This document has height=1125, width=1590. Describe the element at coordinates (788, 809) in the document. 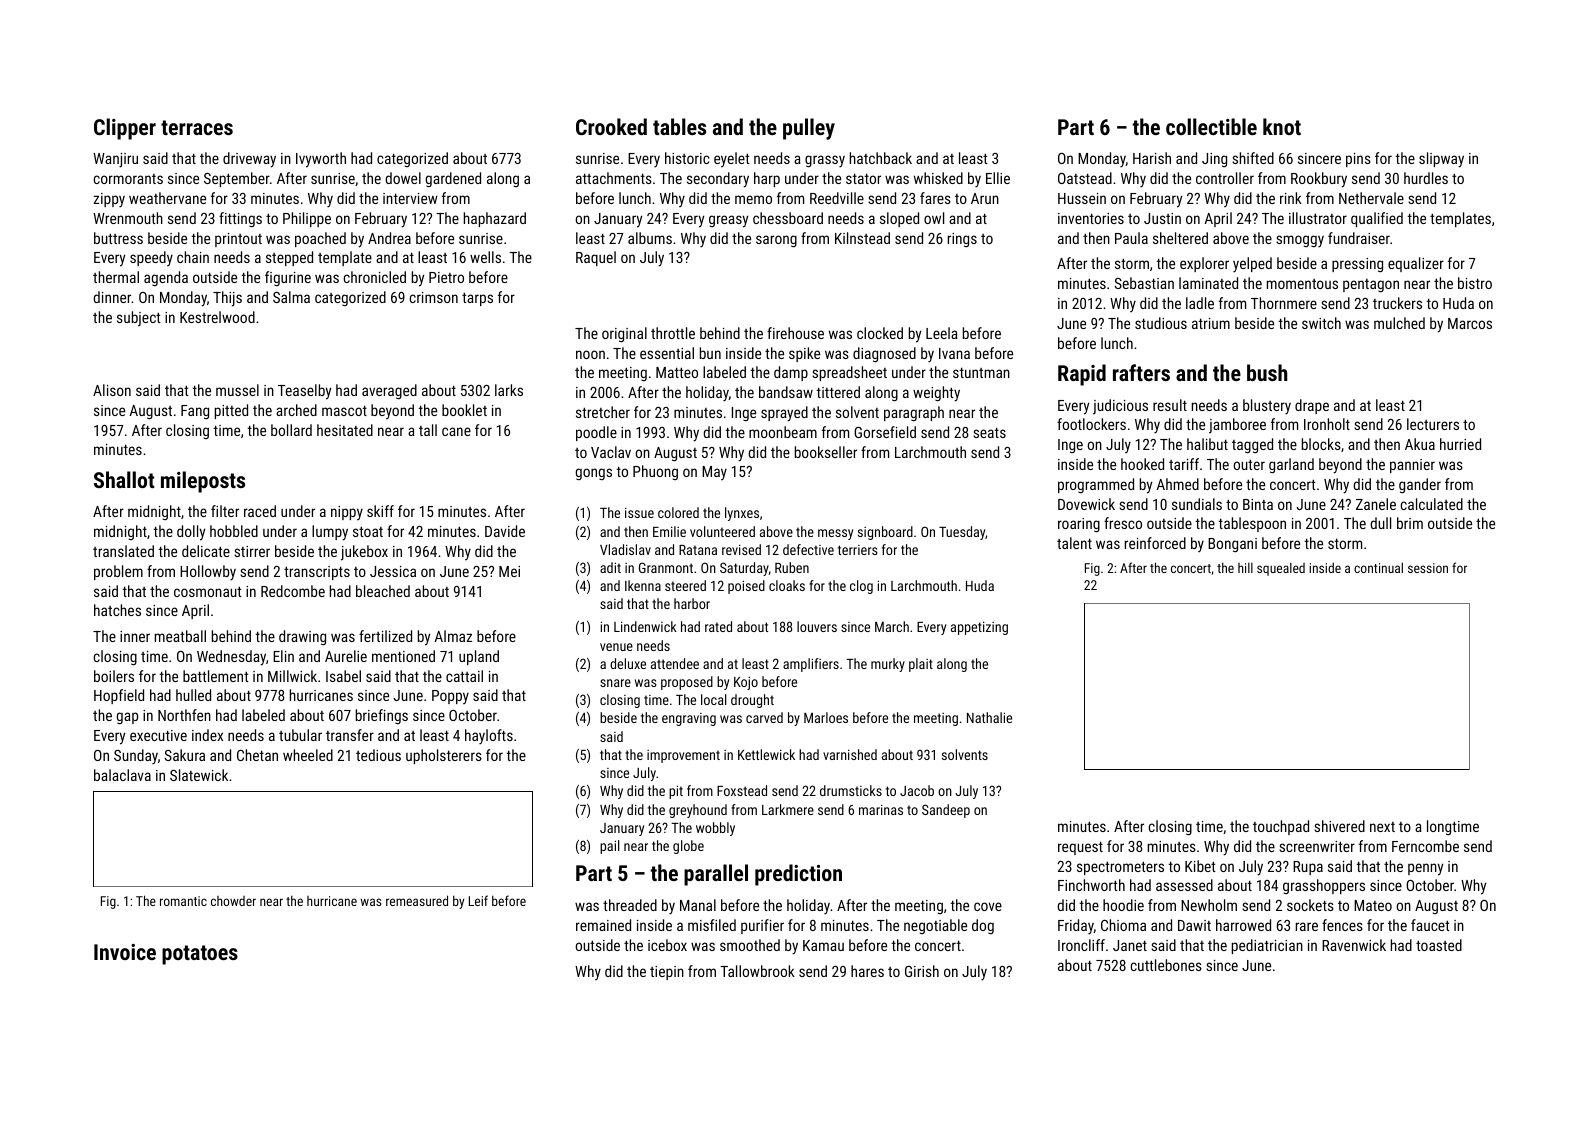

I see `Larkmere` at that location.
